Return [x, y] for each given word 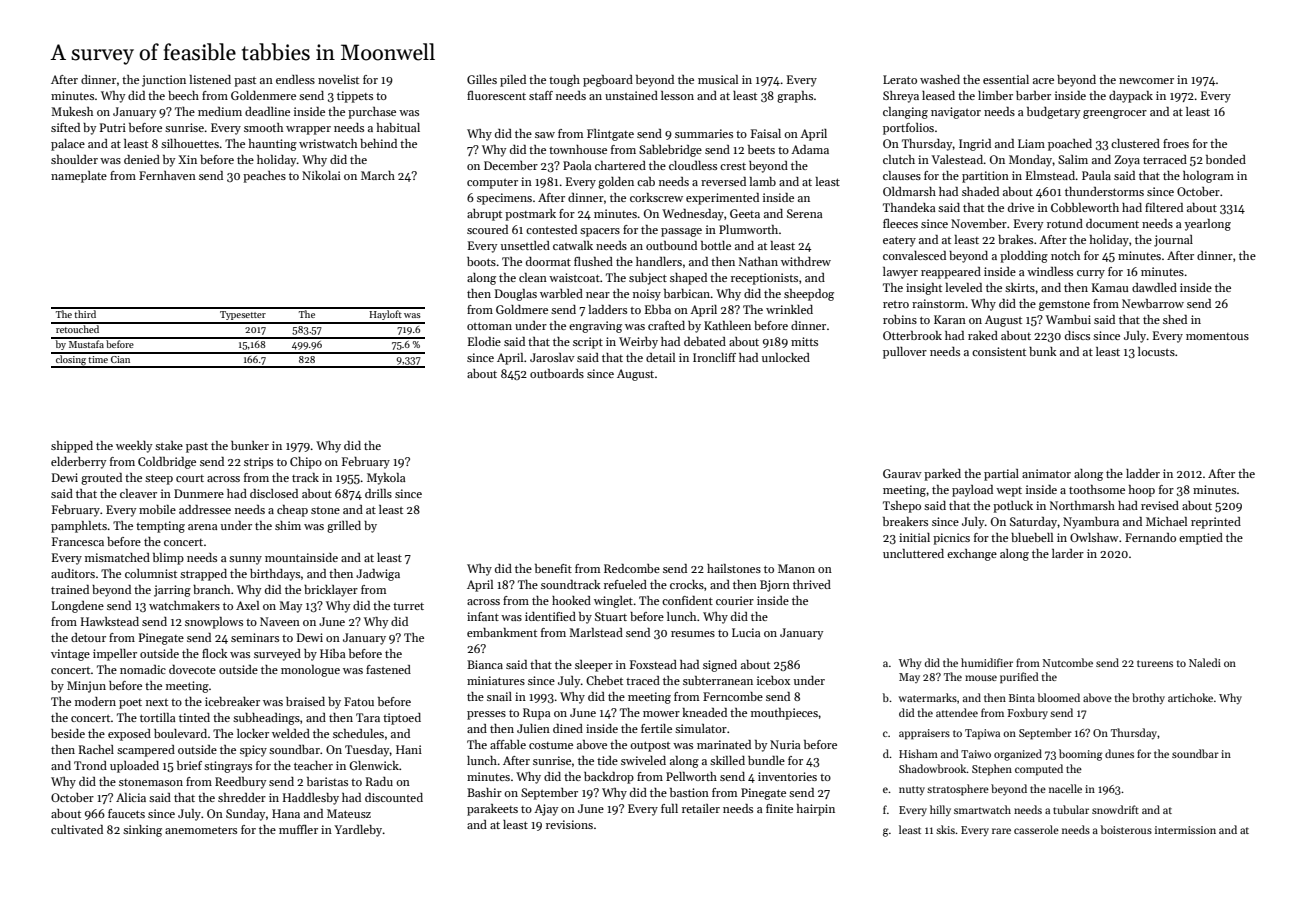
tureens [1155, 663]
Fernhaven [167, 175]
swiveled [643, 760]
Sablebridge [670, 151]
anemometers [201, 830]
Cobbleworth [1085, 207]
